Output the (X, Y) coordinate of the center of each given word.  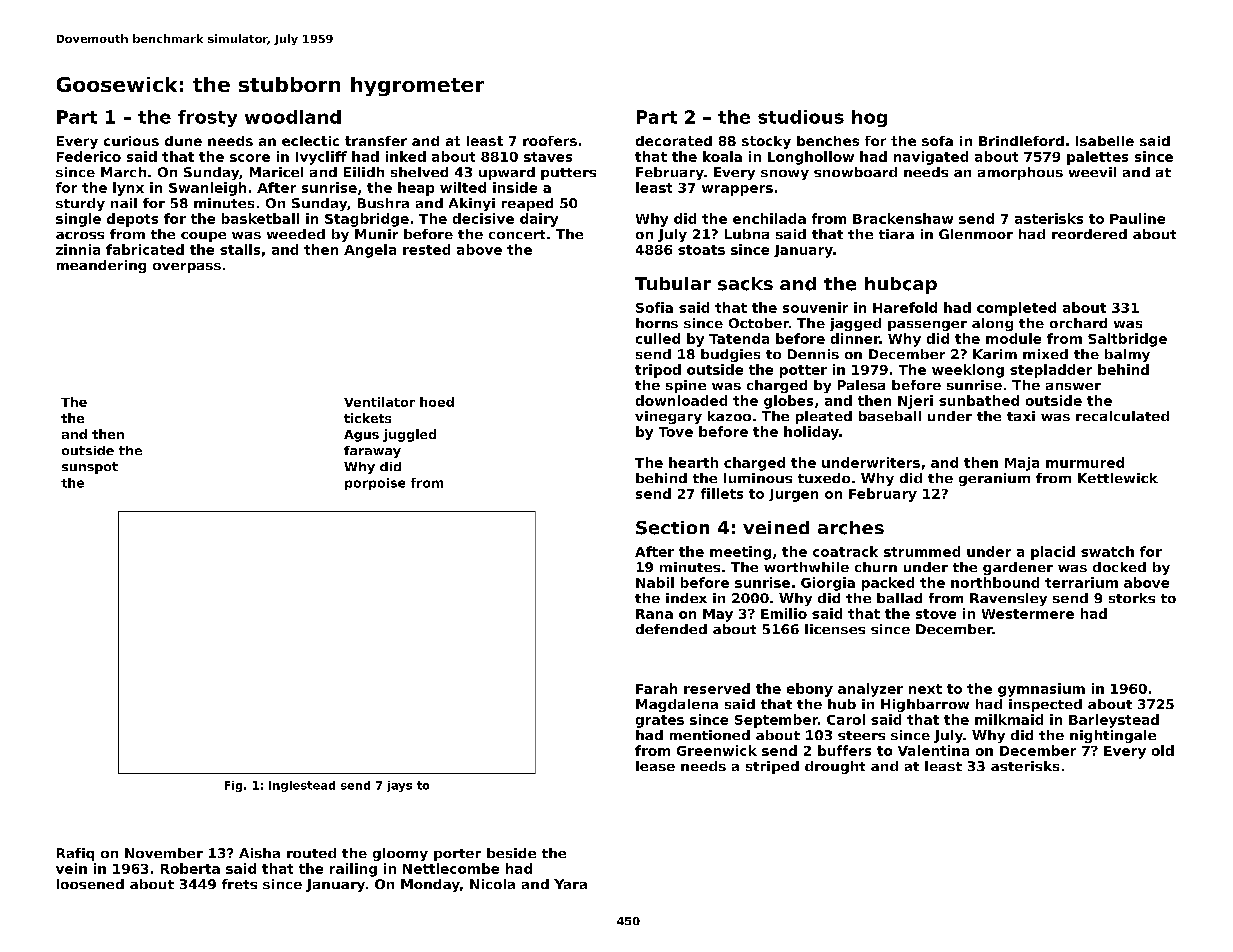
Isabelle (1105, 141)
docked (1119, 567)
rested (426, 249)
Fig (233, 786)
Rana (654, 614)
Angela (370, 251)
